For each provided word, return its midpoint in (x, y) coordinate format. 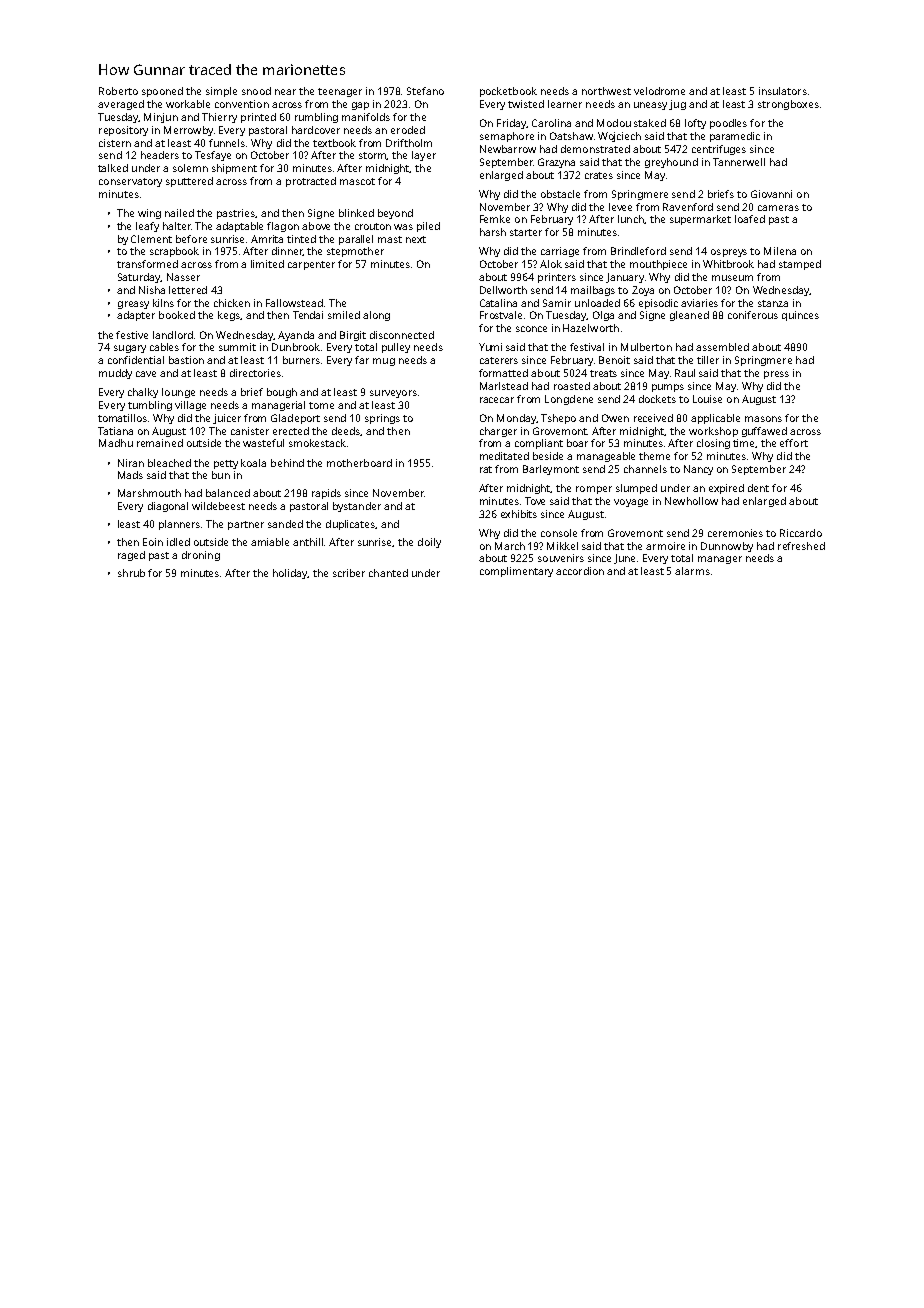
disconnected (402, 335)
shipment (234, 169)
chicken (232, 303)
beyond (395, 214)
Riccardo (801, 533)
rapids (326, 494)
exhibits (519, 514)
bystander (357, 507)
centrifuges (719, 150)
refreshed (801, 546)
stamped (800, 265)
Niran (131, 463)
